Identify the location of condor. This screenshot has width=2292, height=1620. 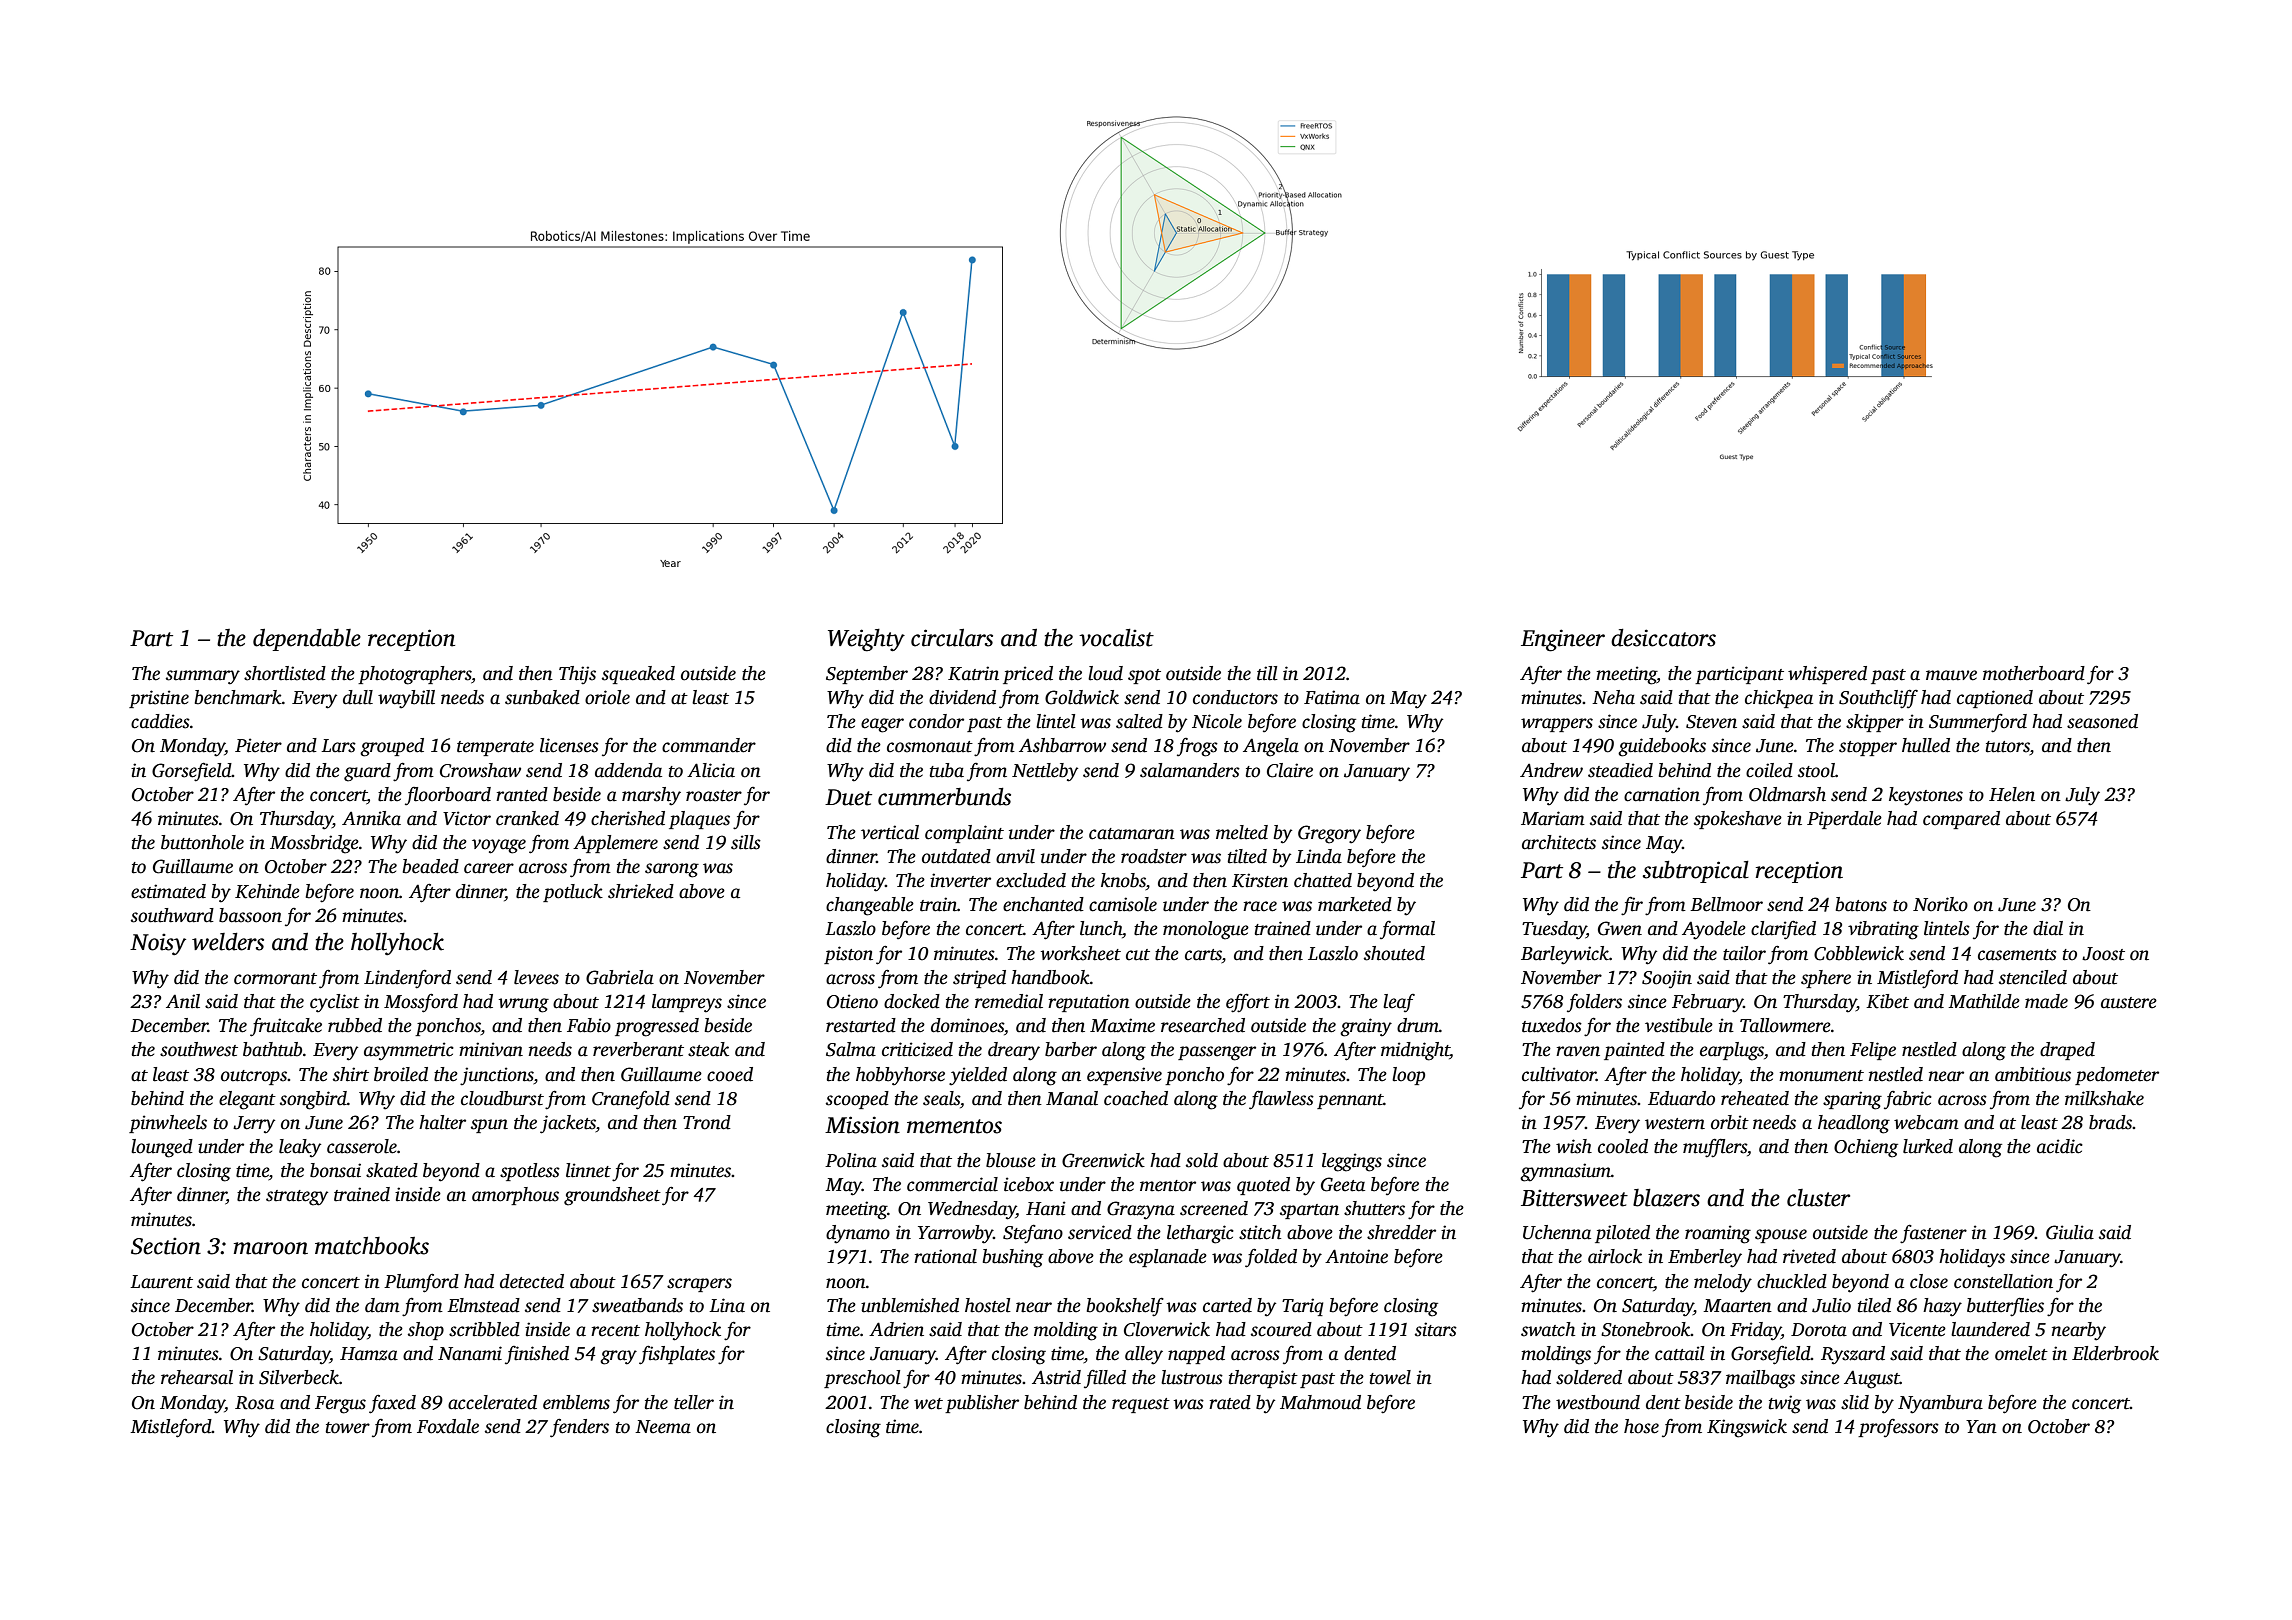
(936, 721).
